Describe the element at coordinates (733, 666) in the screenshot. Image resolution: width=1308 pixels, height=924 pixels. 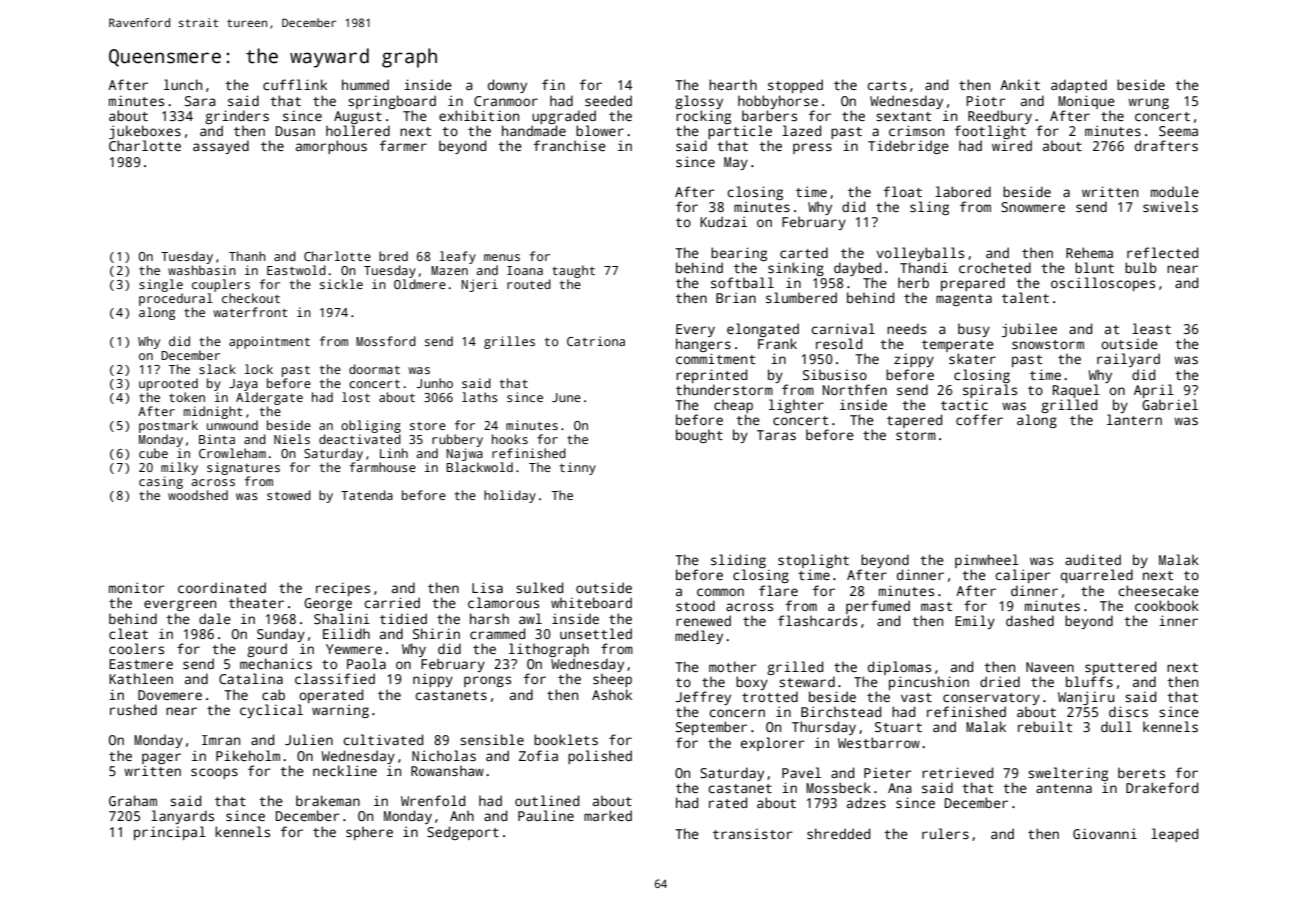
I see `mother` at that location.
